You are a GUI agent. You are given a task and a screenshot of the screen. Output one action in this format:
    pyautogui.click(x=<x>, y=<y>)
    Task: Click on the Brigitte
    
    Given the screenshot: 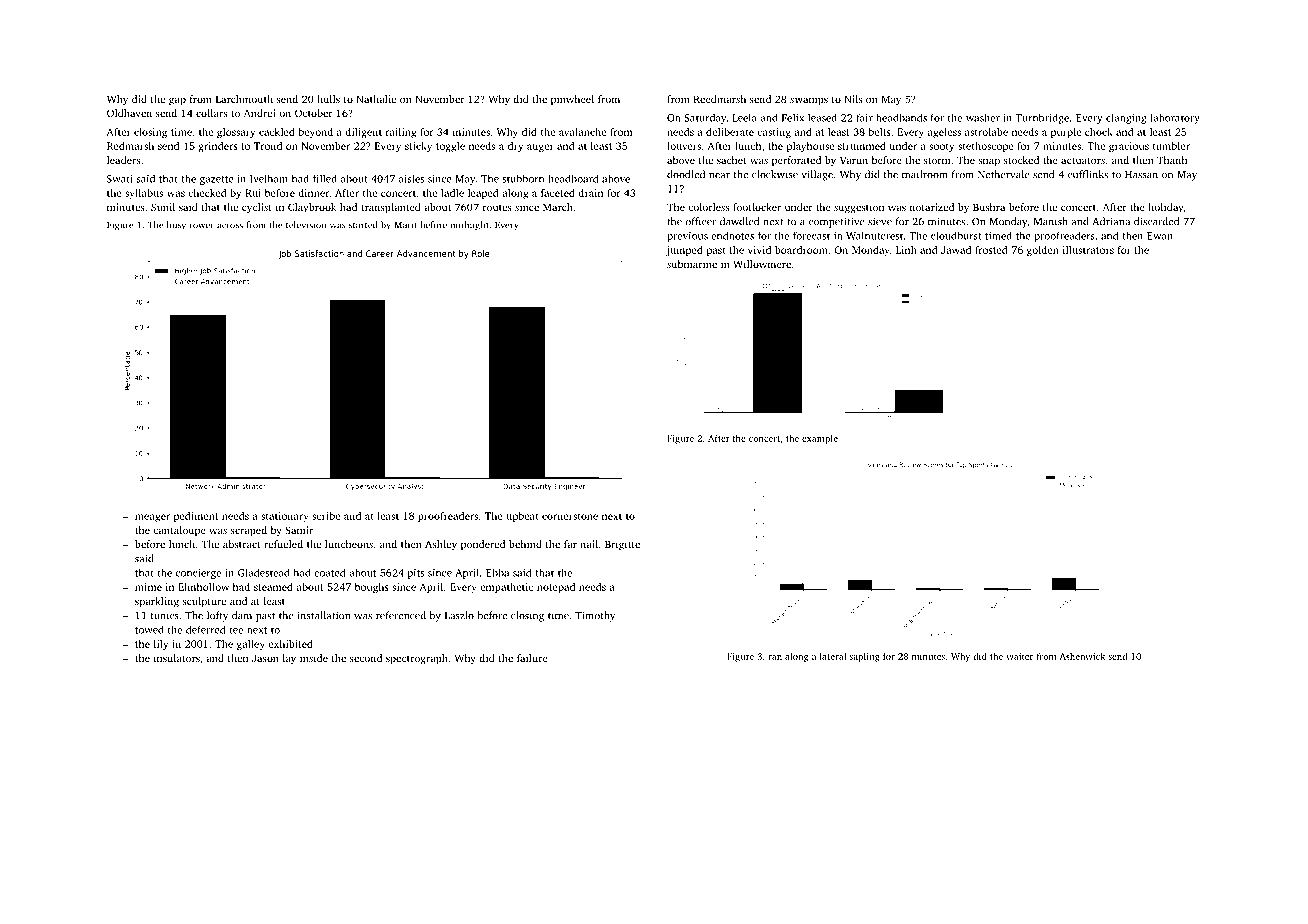 What is the action you would take?
    pyautogui.click(x=622, y=545)
